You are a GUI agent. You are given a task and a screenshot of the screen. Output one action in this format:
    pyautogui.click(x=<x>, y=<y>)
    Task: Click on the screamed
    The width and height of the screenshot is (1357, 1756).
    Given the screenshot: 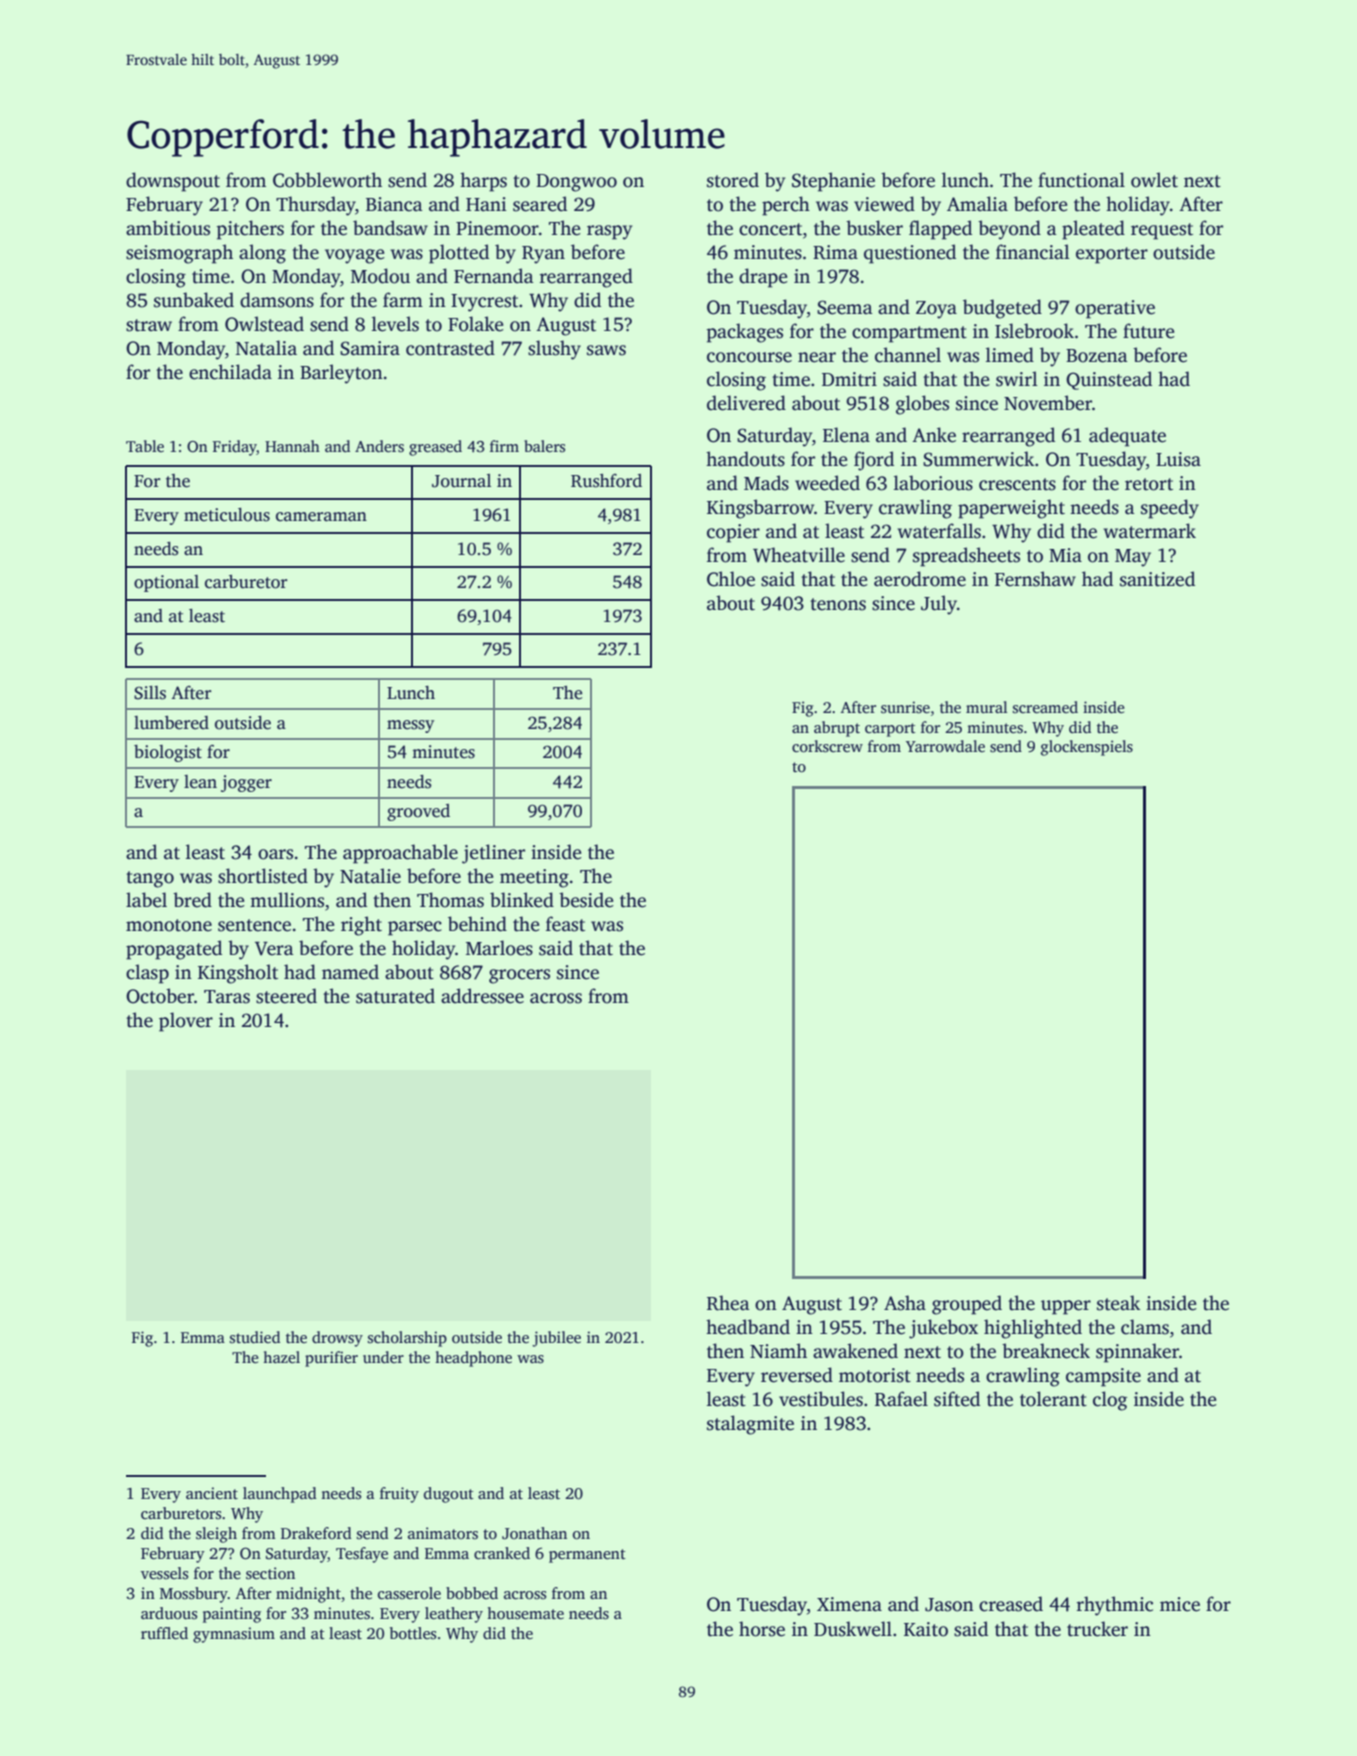 What is the action you would take?
    pyautogui.click(x=1045, y=707)
